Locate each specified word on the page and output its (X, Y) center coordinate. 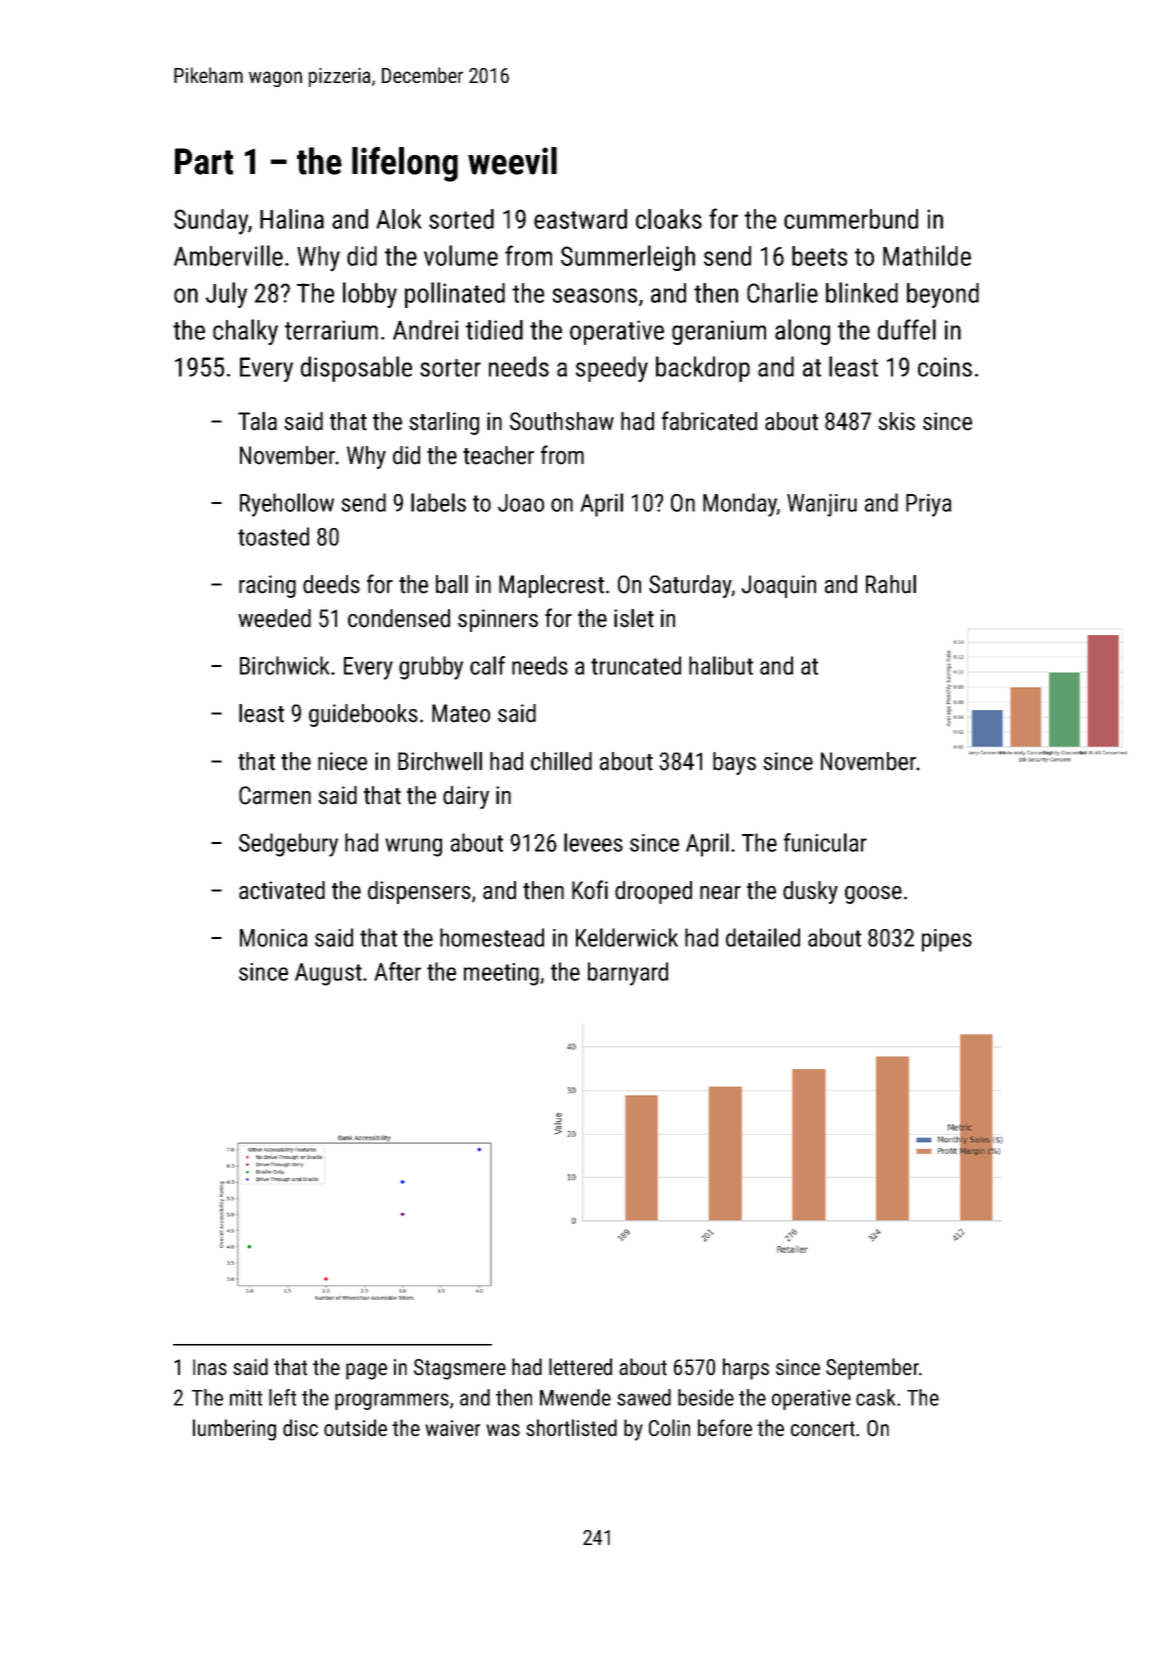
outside (355, 1428)
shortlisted (571, 1428)
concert (823, 1429)
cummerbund (851, 219)
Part (204, 161)
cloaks (669, 219)
